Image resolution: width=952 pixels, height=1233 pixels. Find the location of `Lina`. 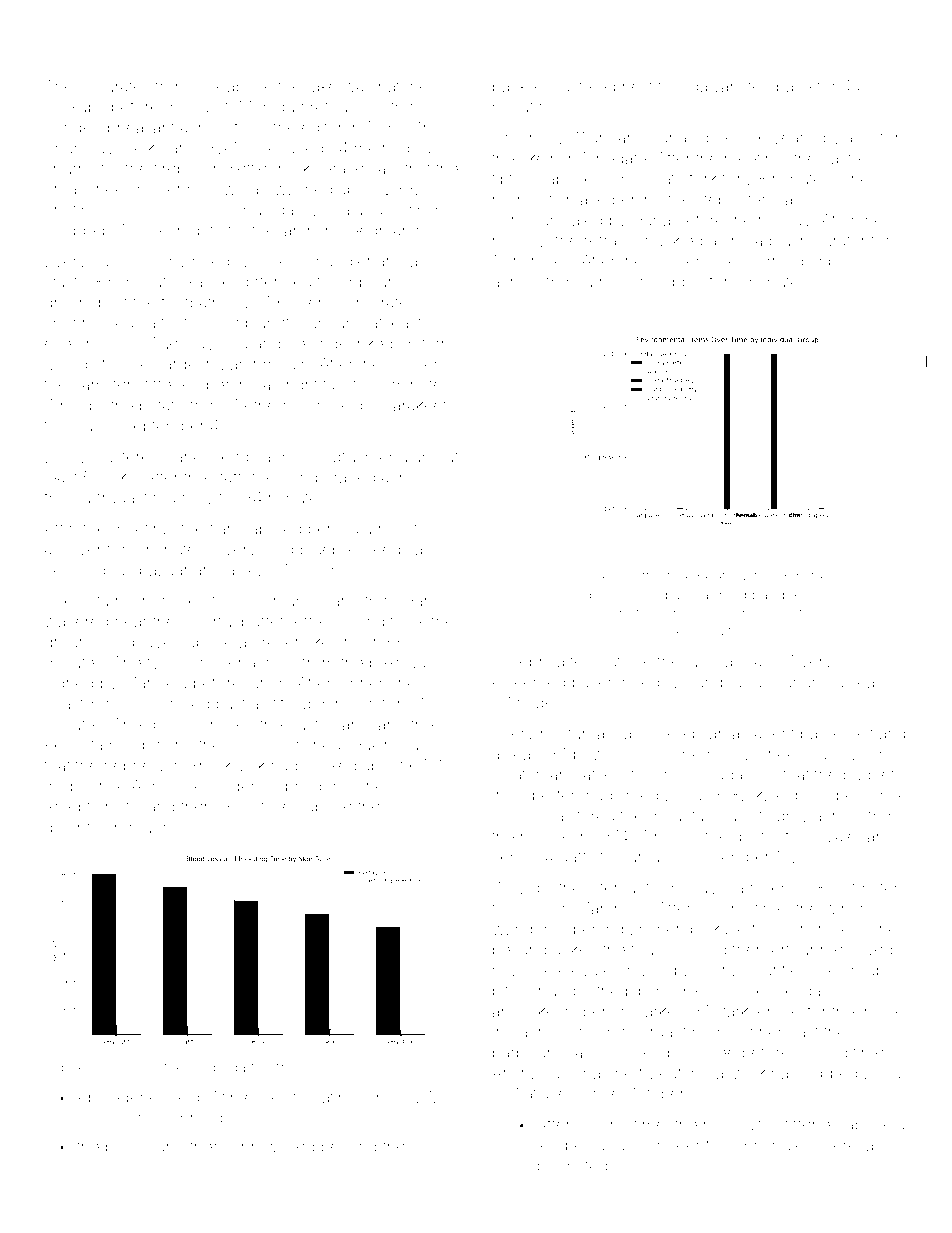

Lina is located at coordinates (78, 426).
